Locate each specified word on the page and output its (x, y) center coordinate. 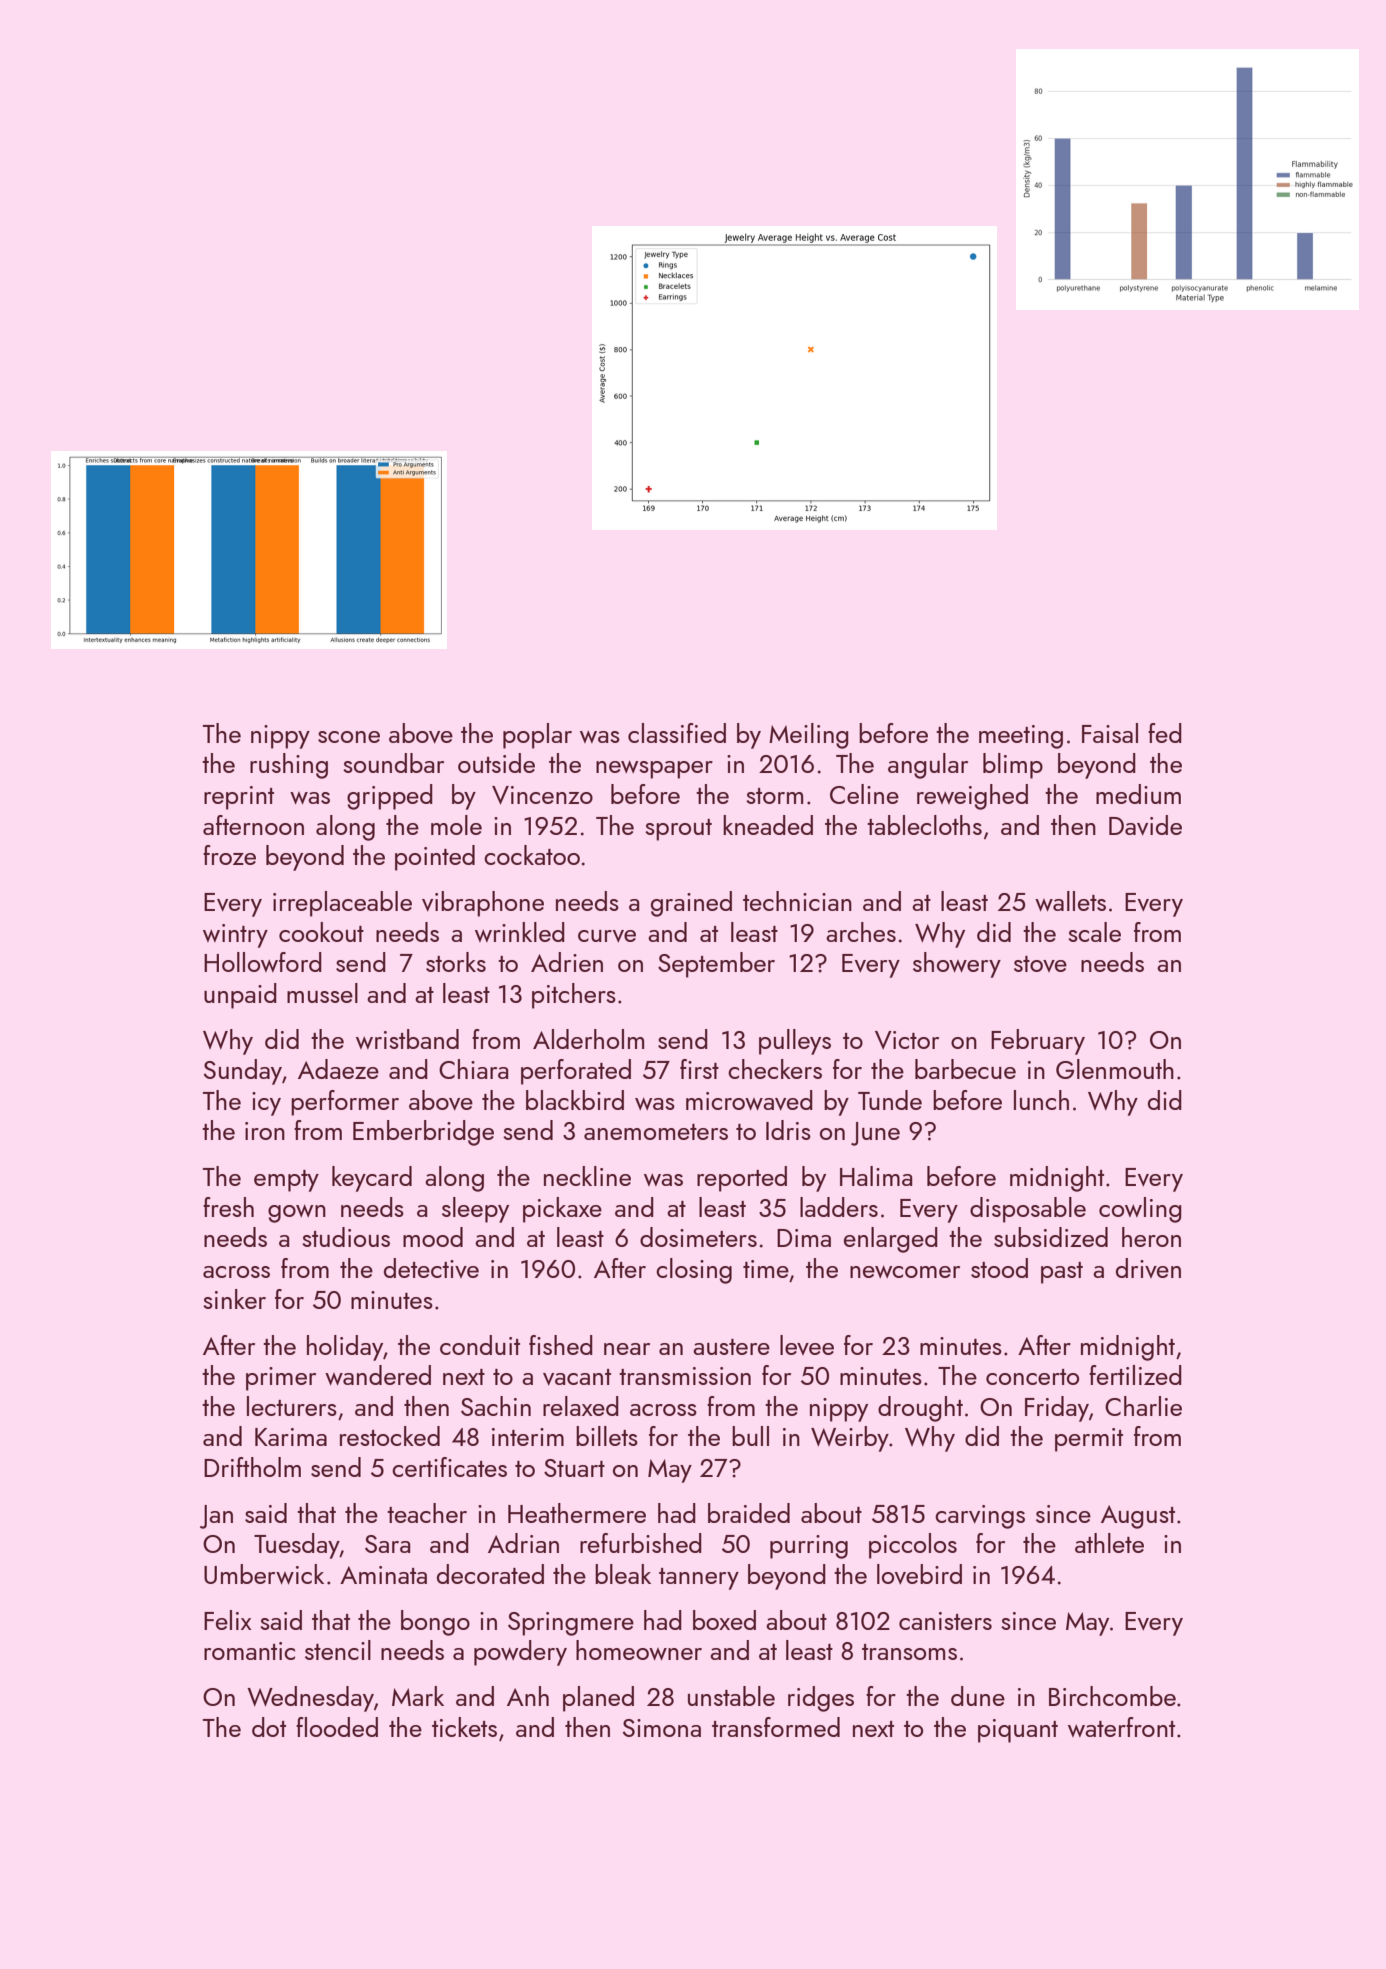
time (766, 1269)
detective (431, 1268)
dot (269, 1727)
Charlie (1143, 1406)
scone (349, 737)
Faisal (1110, 733)
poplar (537, 736)
